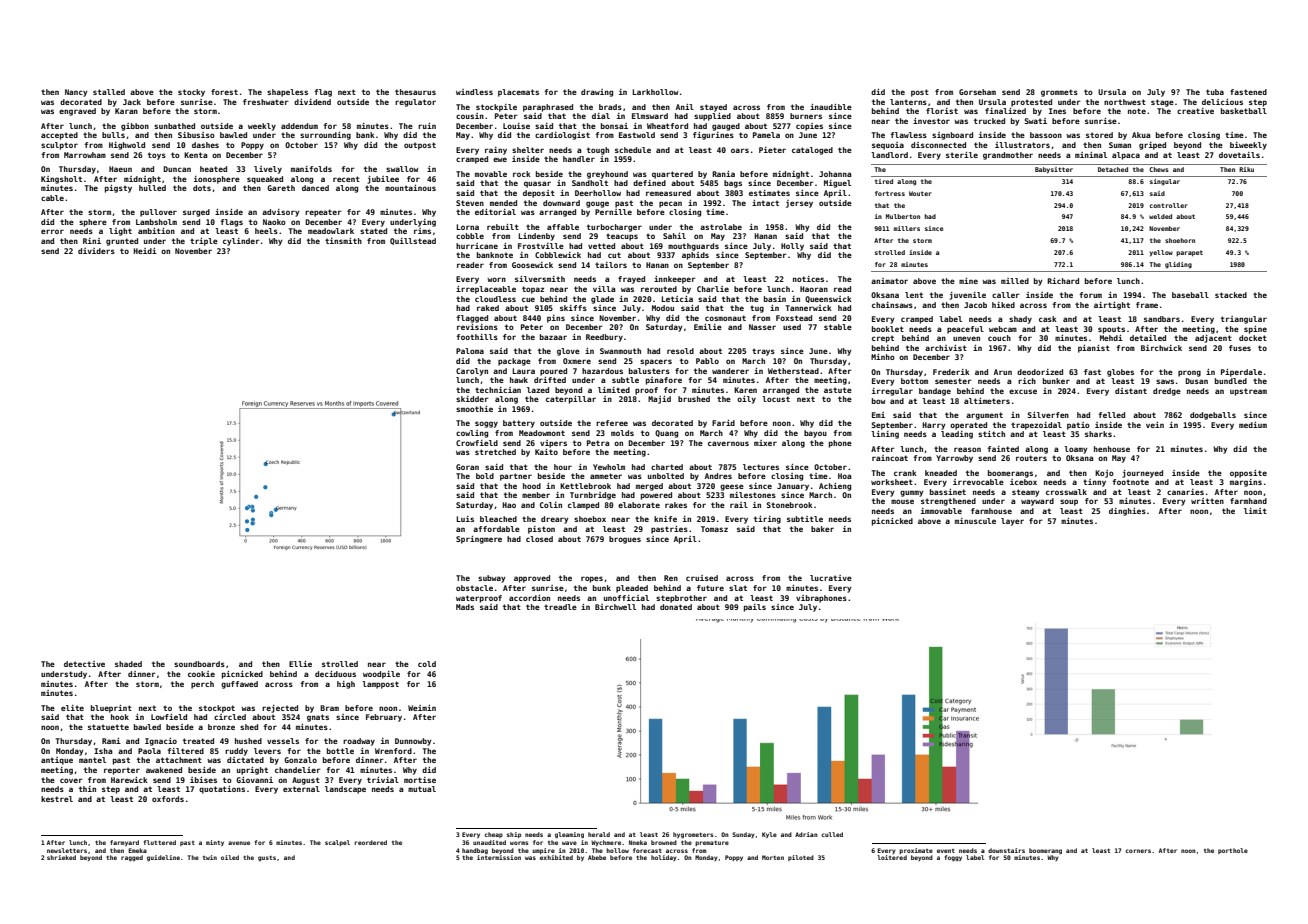 The width and height of the screenshot is (1308, 924). Describe the element at coordinates (637, 135) in the screenshot. I see `Eastwold` at that location.
